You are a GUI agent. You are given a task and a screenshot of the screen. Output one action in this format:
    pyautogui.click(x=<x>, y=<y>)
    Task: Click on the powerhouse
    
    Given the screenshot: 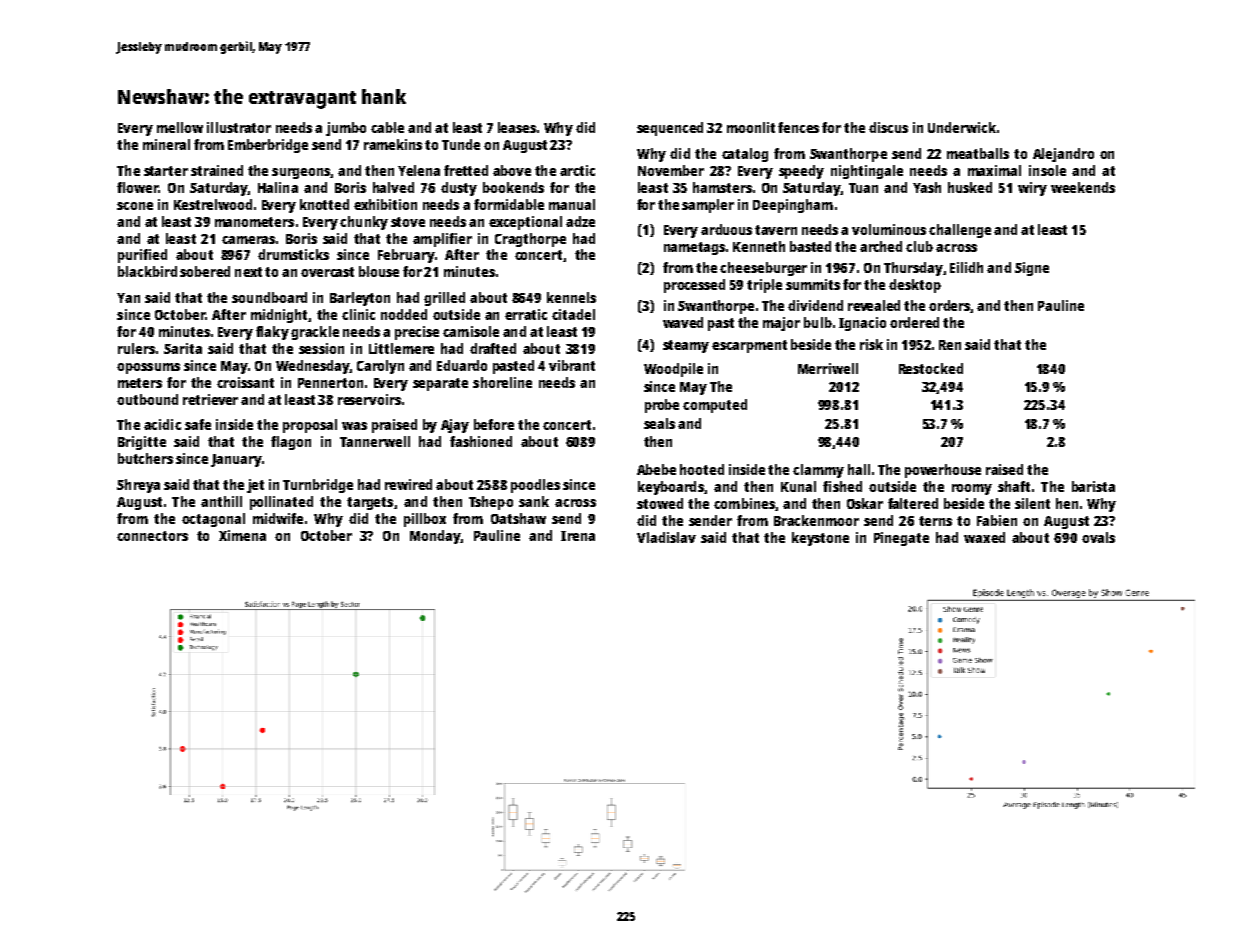 What is the action you would take?
    pyautogui.click(x=943, y=471)
